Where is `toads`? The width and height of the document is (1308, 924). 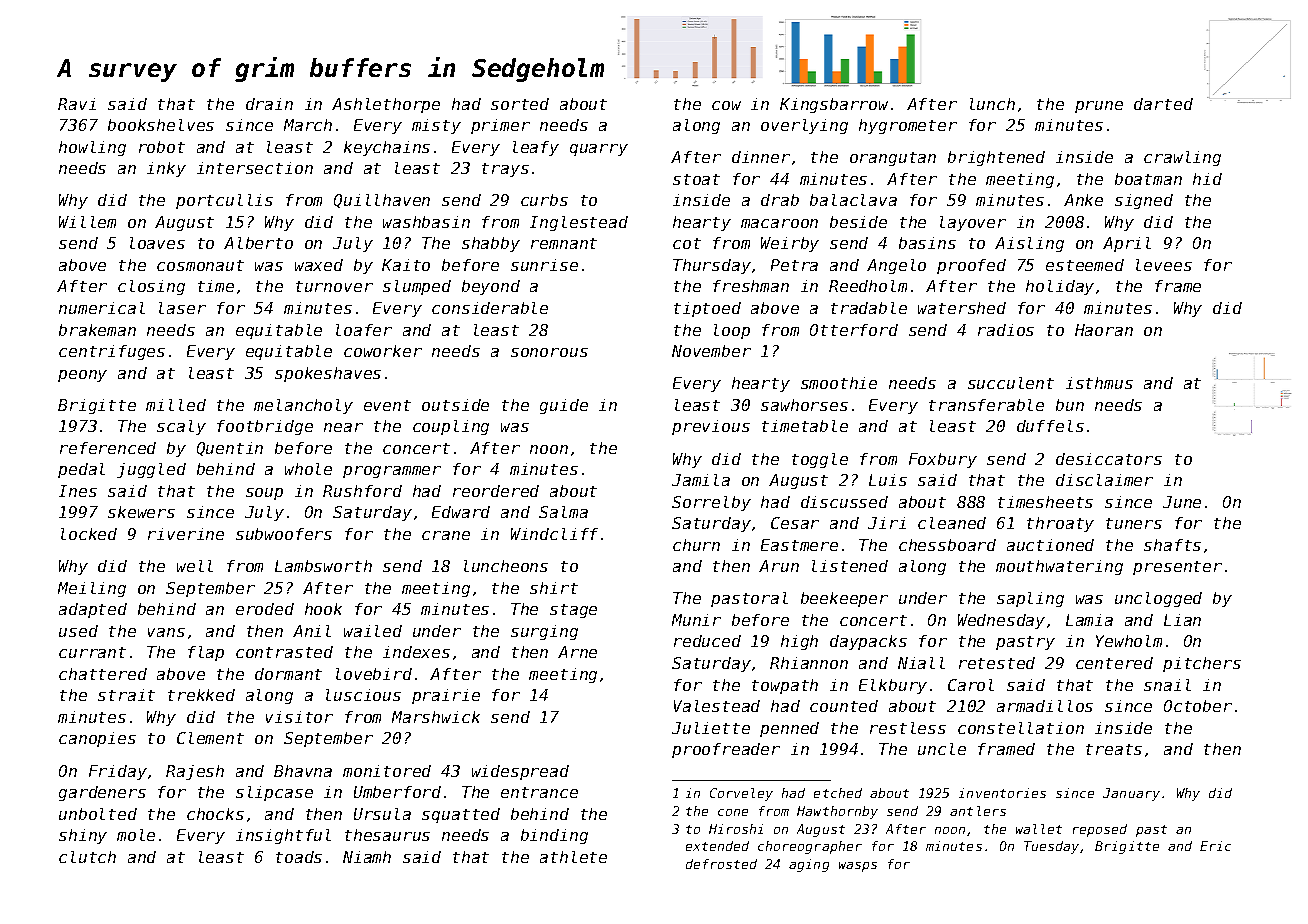 toads is located at coordinates (299, 857).
